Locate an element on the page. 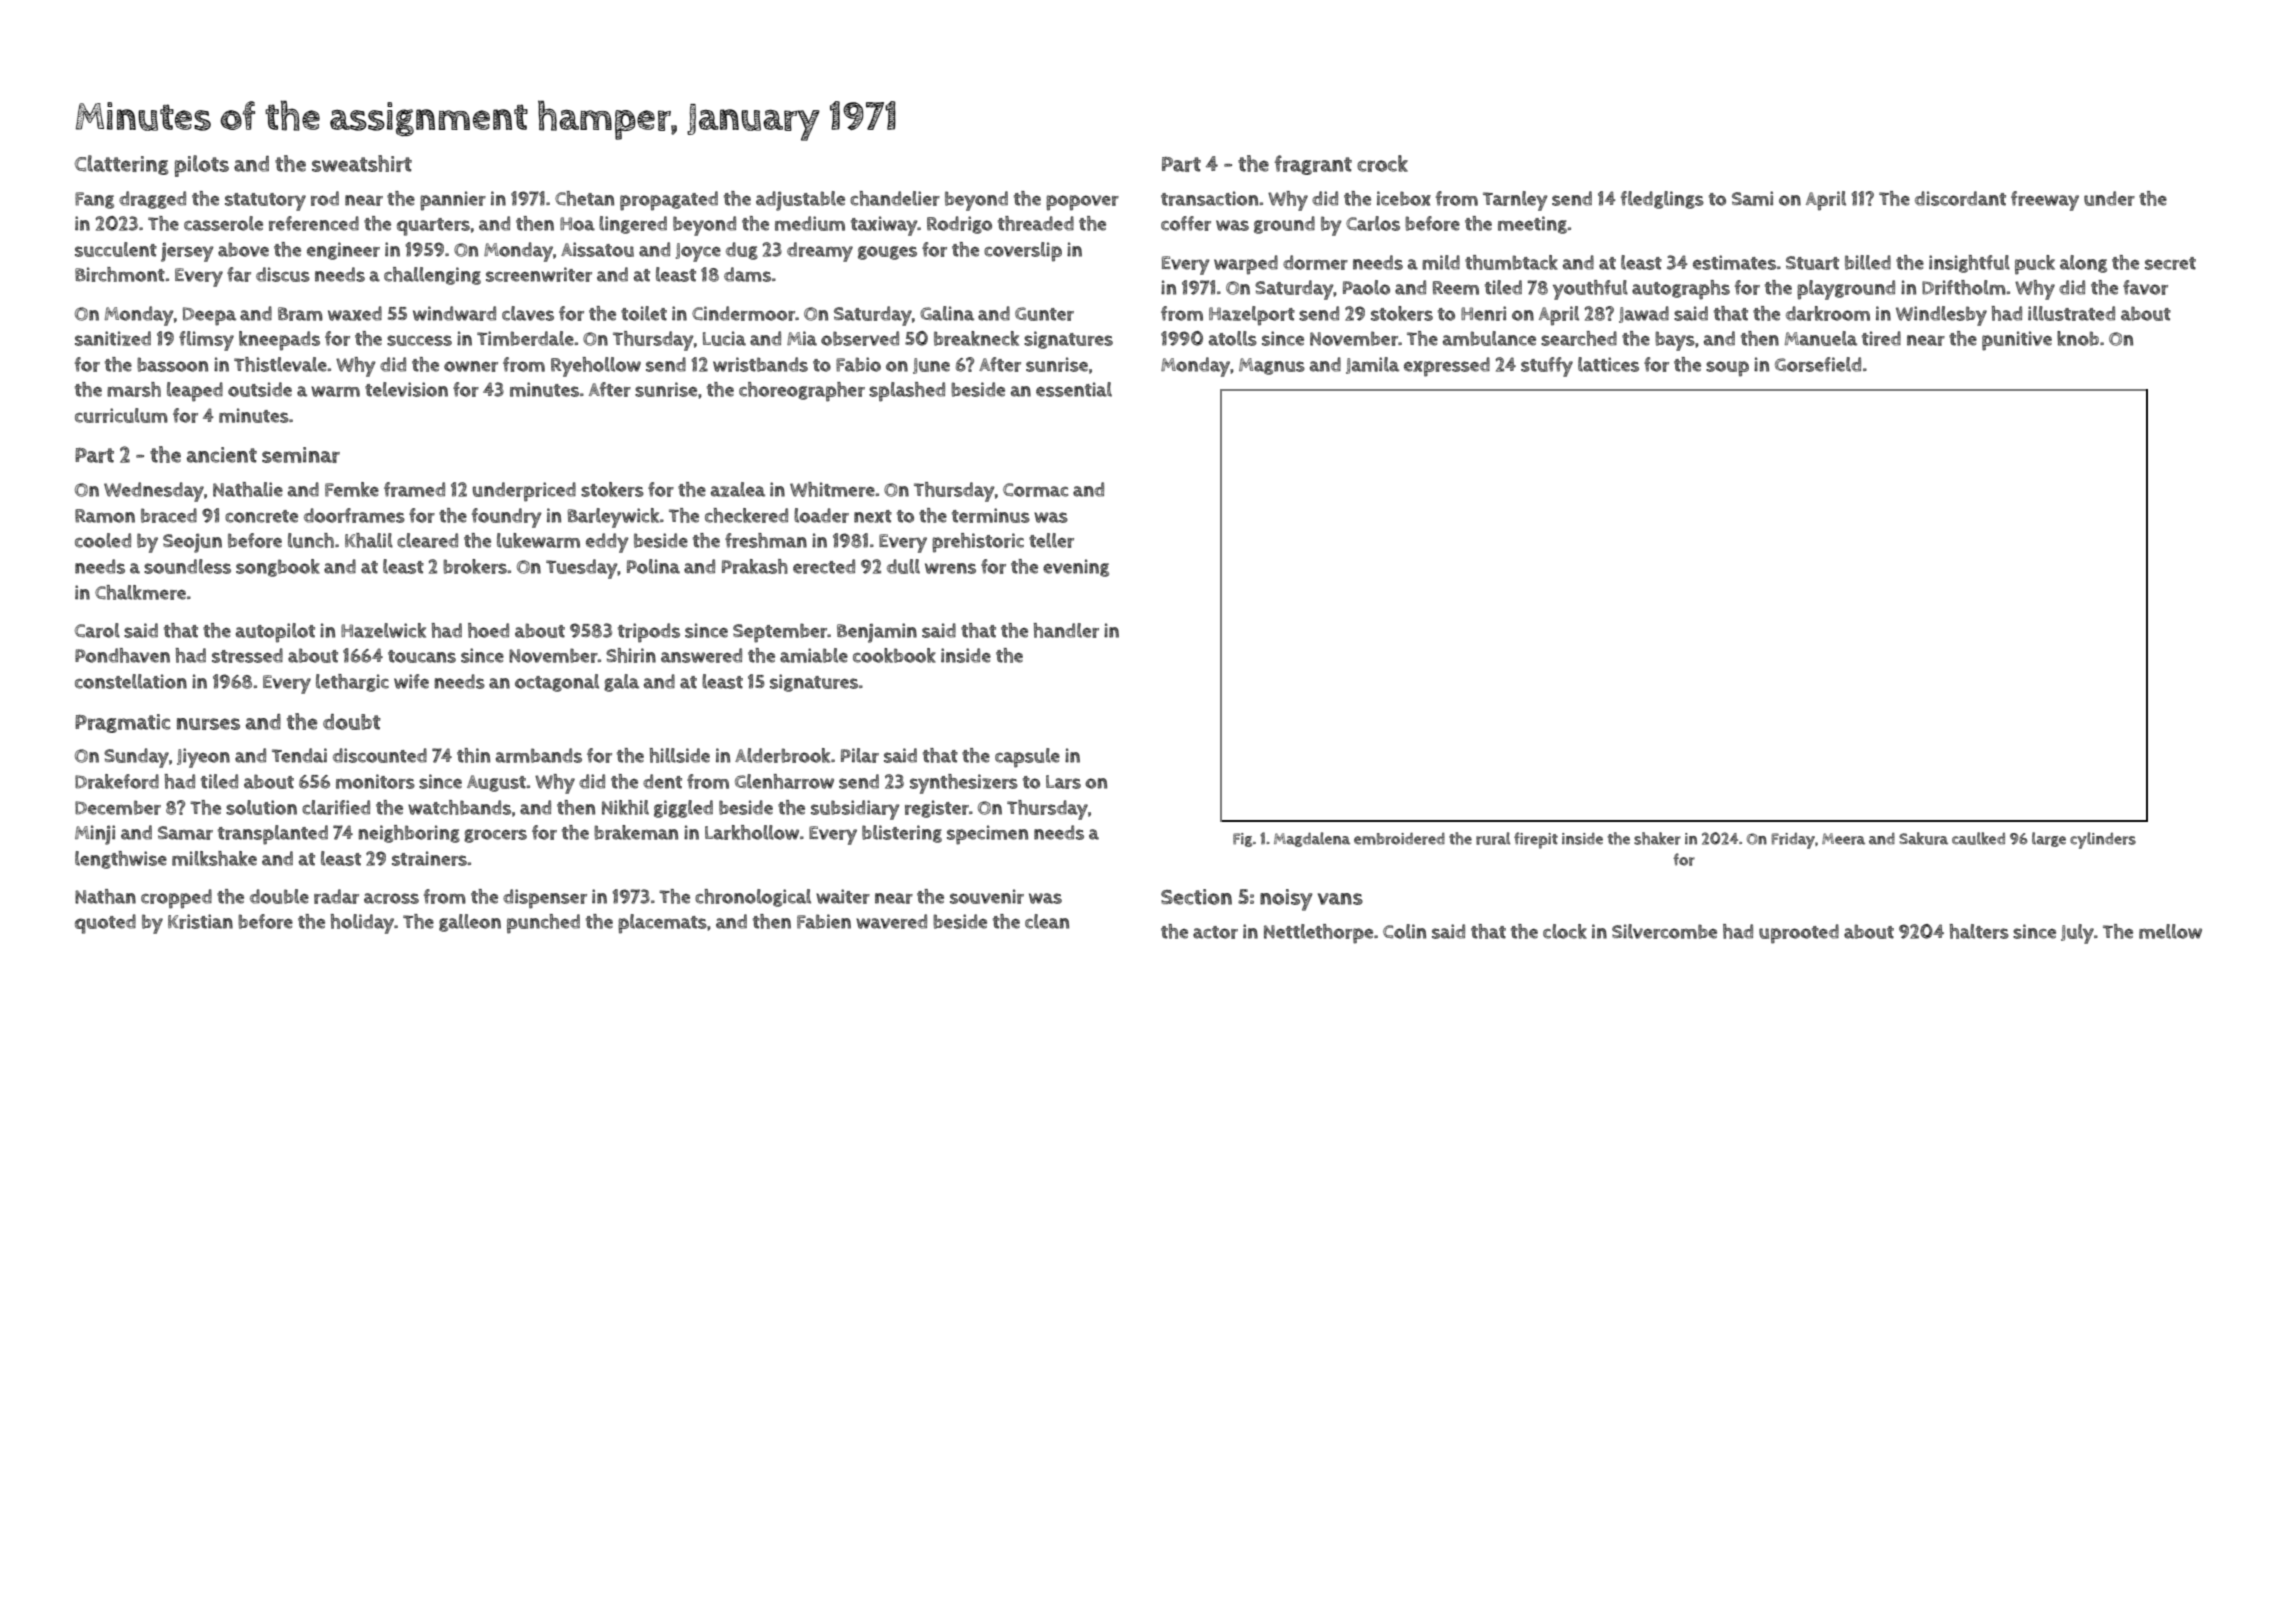  fragrant is located at coordinates (1313, 165).
